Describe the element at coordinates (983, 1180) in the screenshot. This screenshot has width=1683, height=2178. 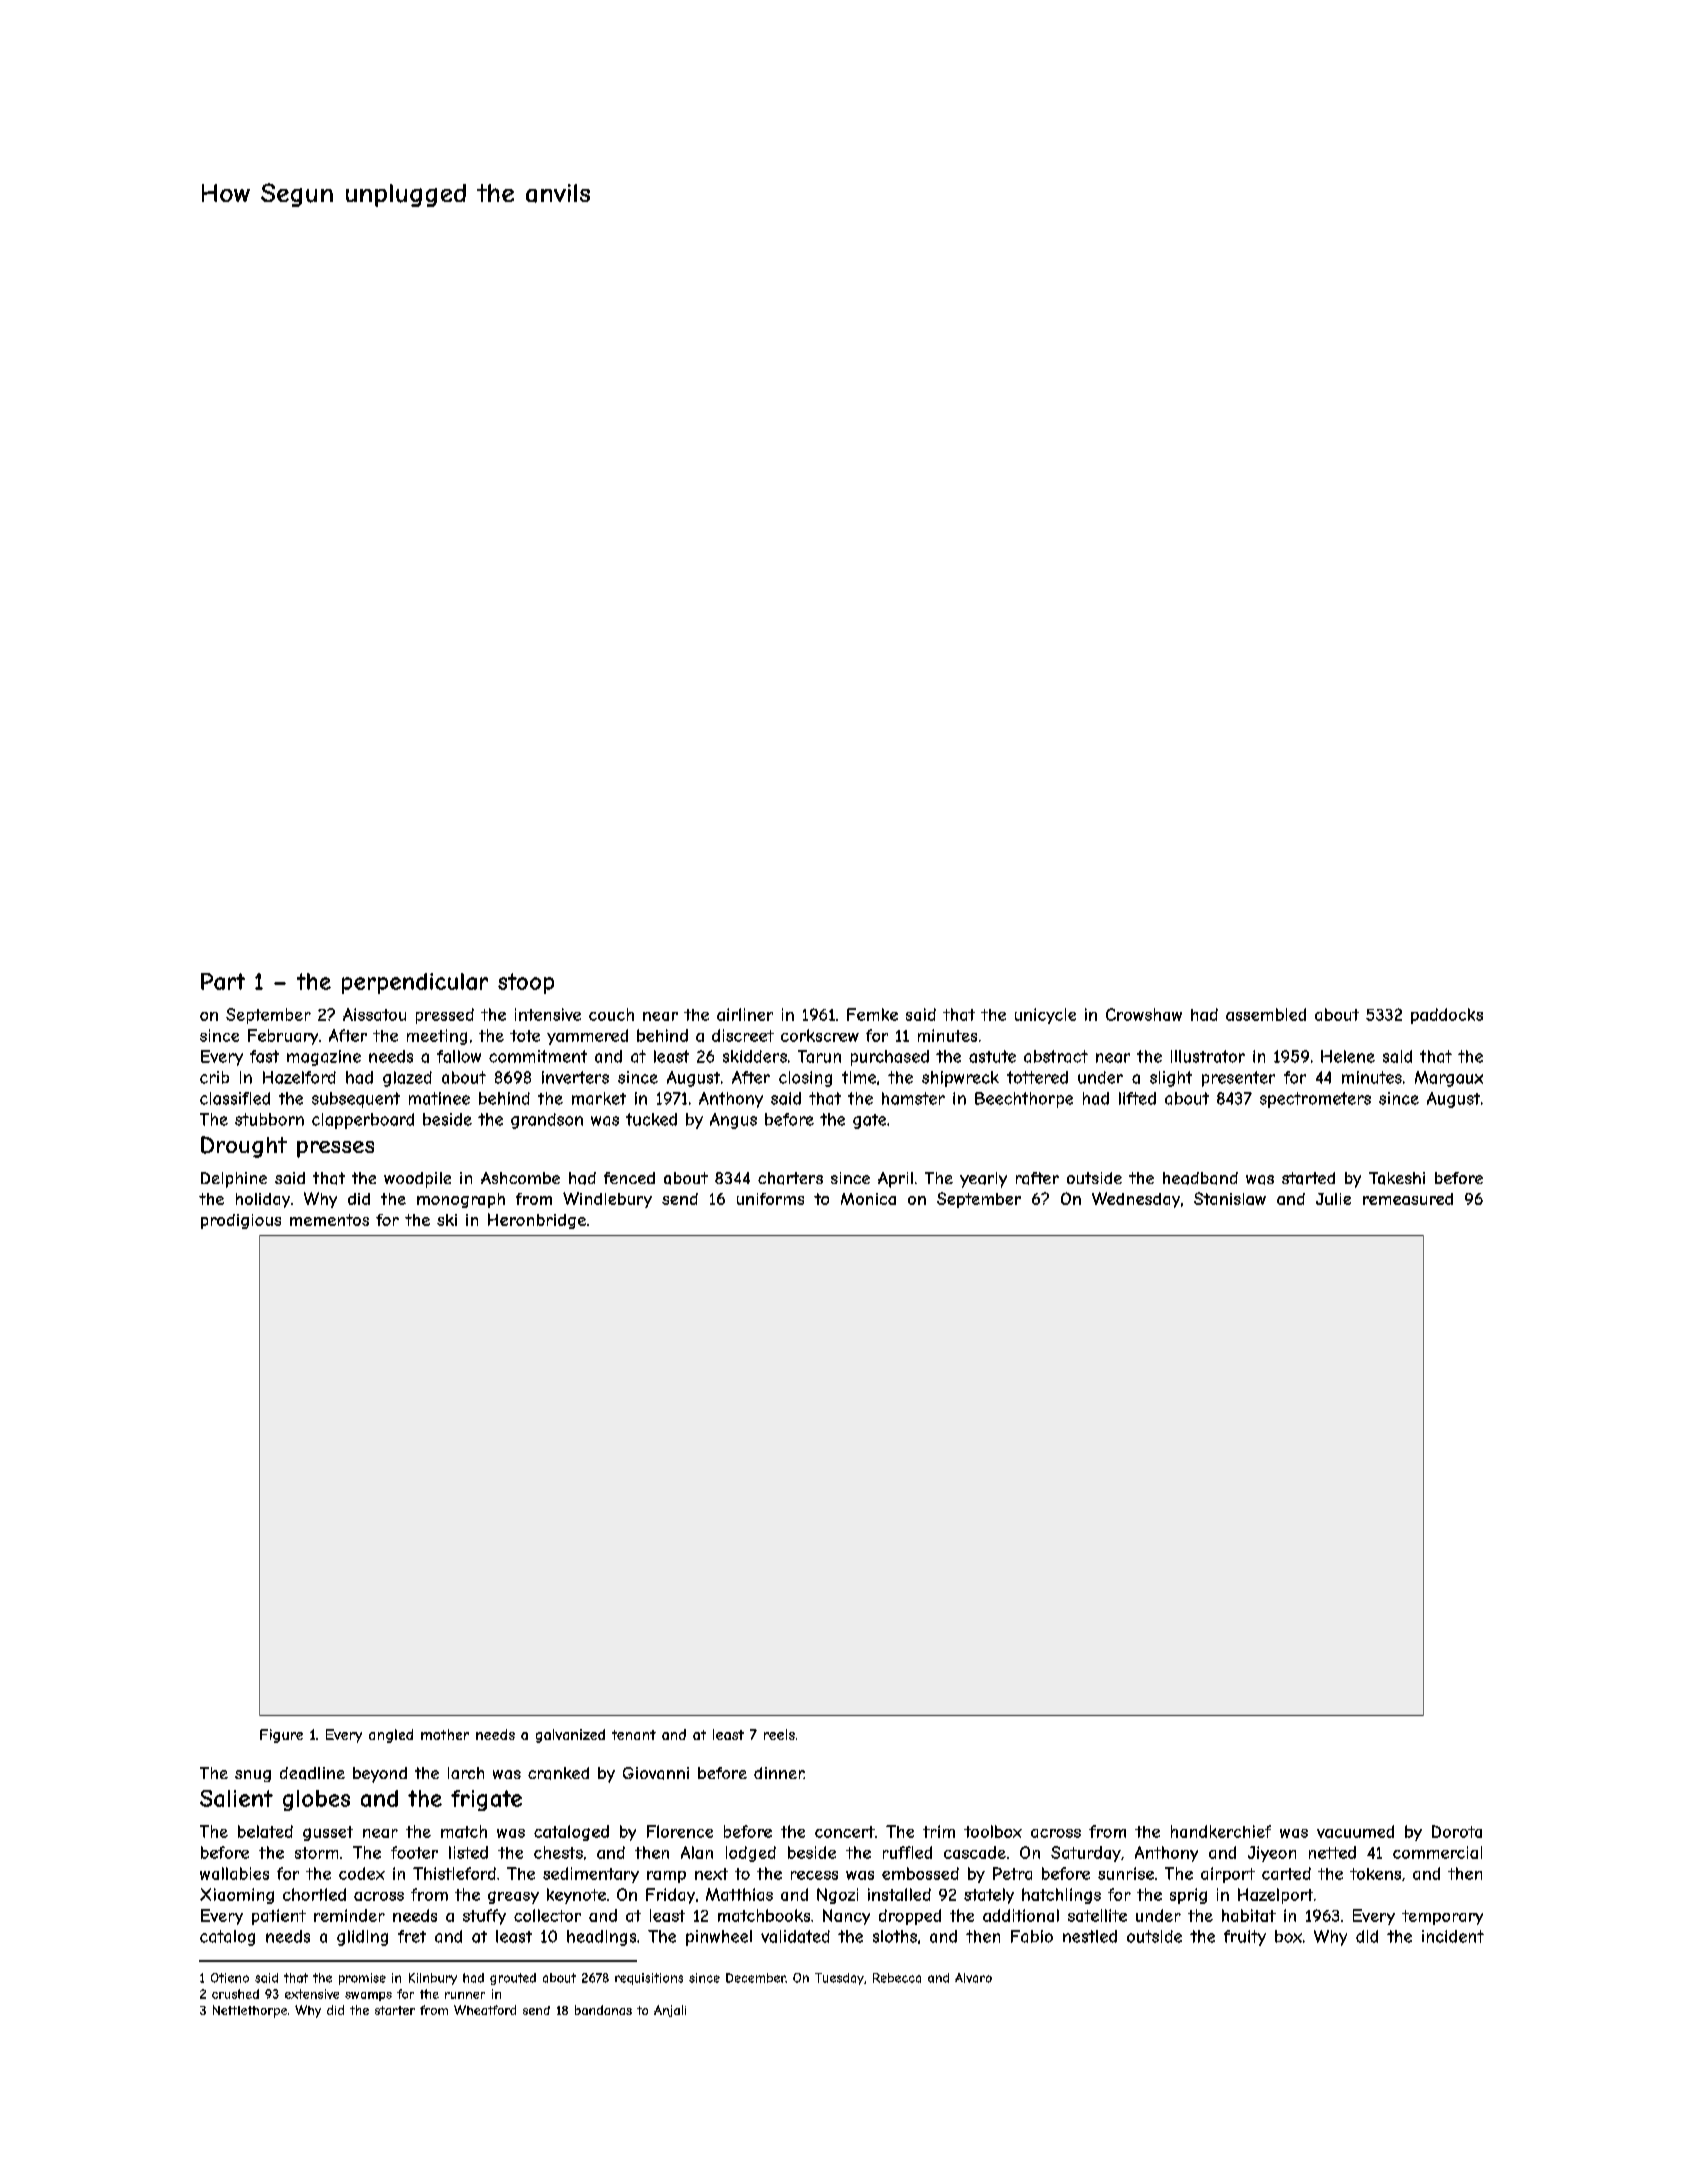
I see `yearly` at that location.
